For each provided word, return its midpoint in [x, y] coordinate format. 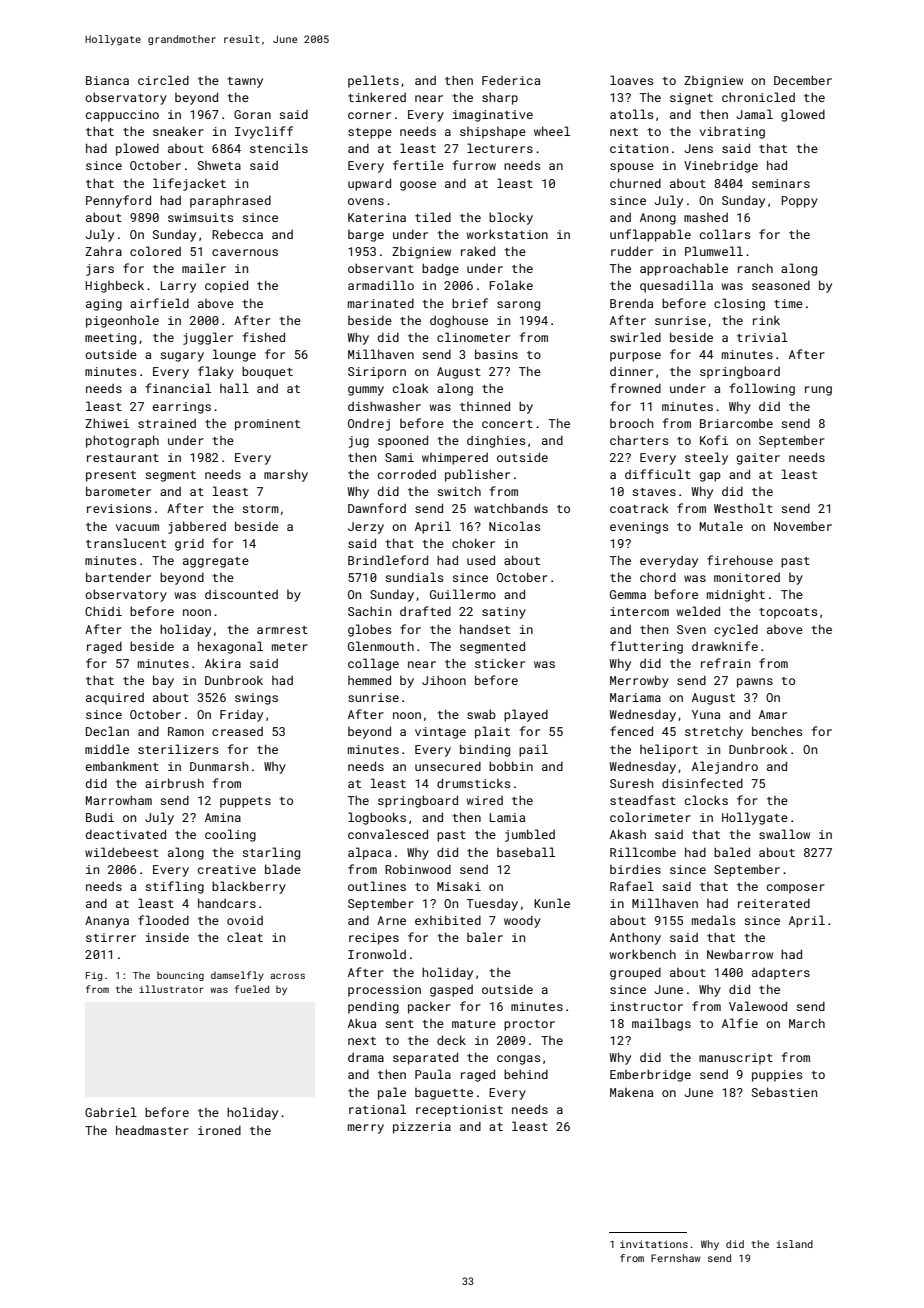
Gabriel [111, 1112]
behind [526, 1074]
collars [725, 234]
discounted [241, 594]
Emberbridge [650, 1075]
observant [381, 268]
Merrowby [639, 681]
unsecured [448, 766]
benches [777, 731]
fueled [252, 989]
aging [104, 305]
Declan [107, 731]
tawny [245, 82]
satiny [504, 613]
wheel [552, 131]
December [803, 80]
